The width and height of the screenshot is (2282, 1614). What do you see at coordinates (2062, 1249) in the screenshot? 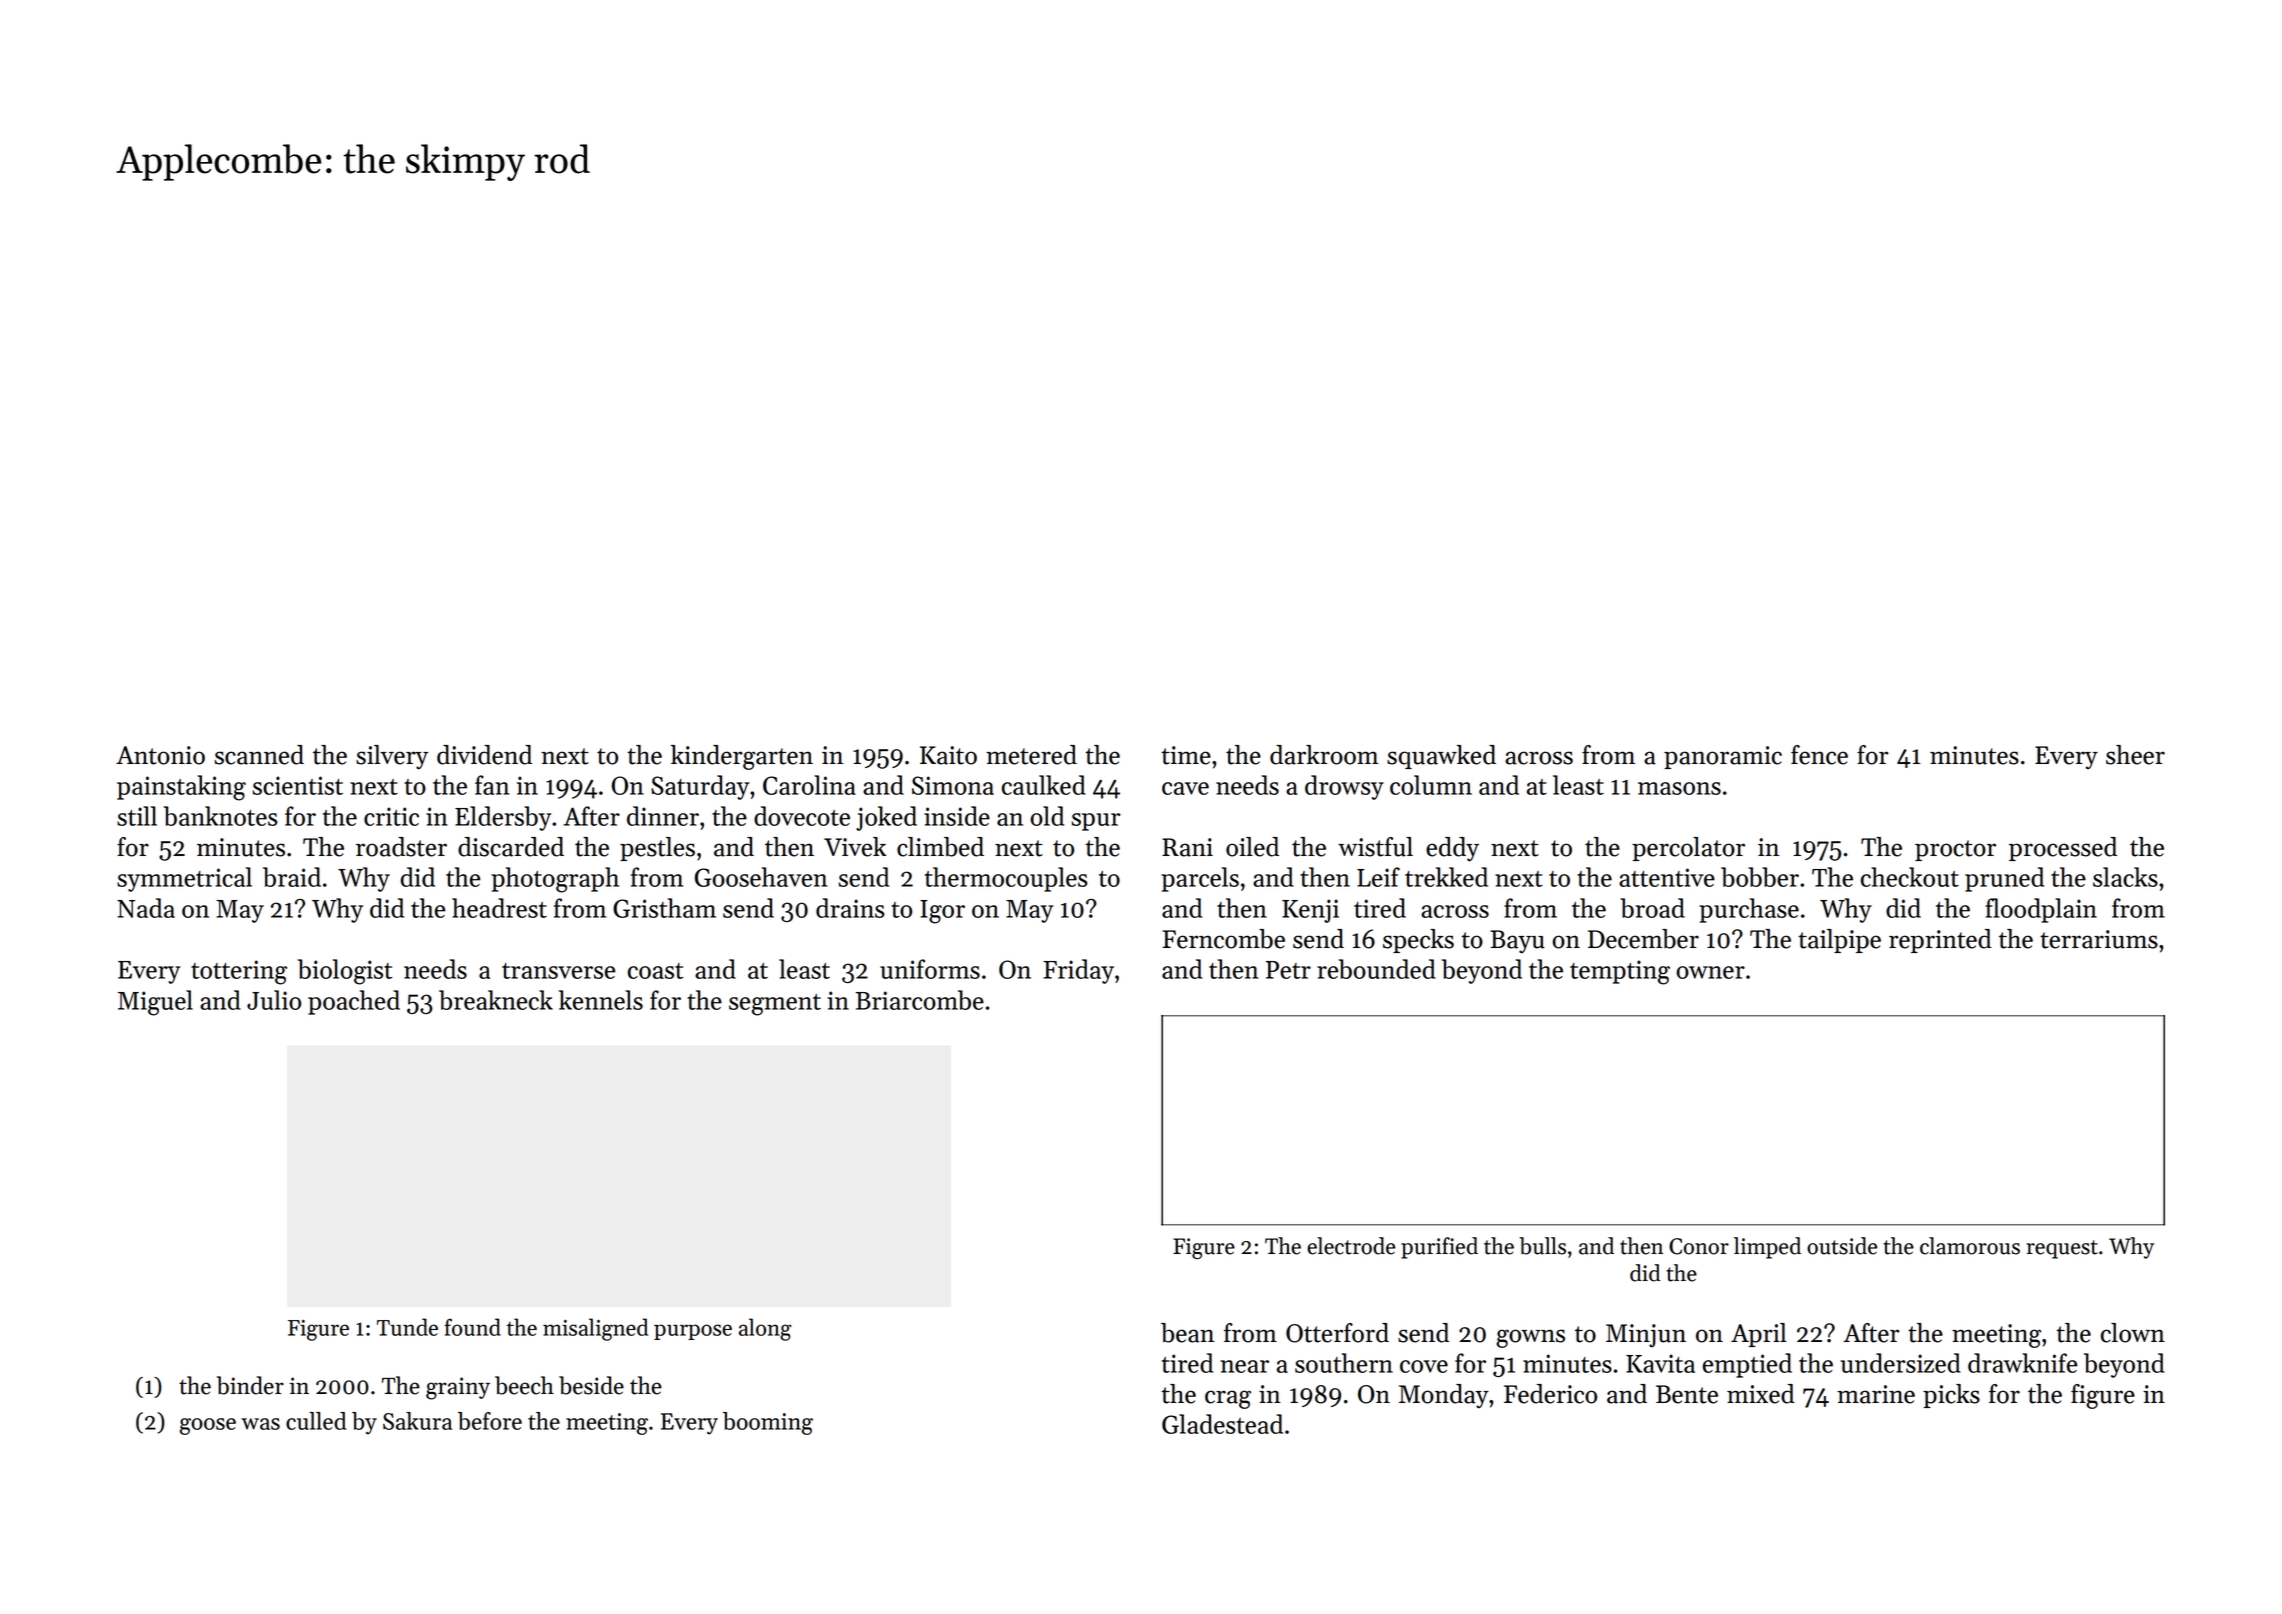
I see `request` at bounding box center [2062, 1249].
